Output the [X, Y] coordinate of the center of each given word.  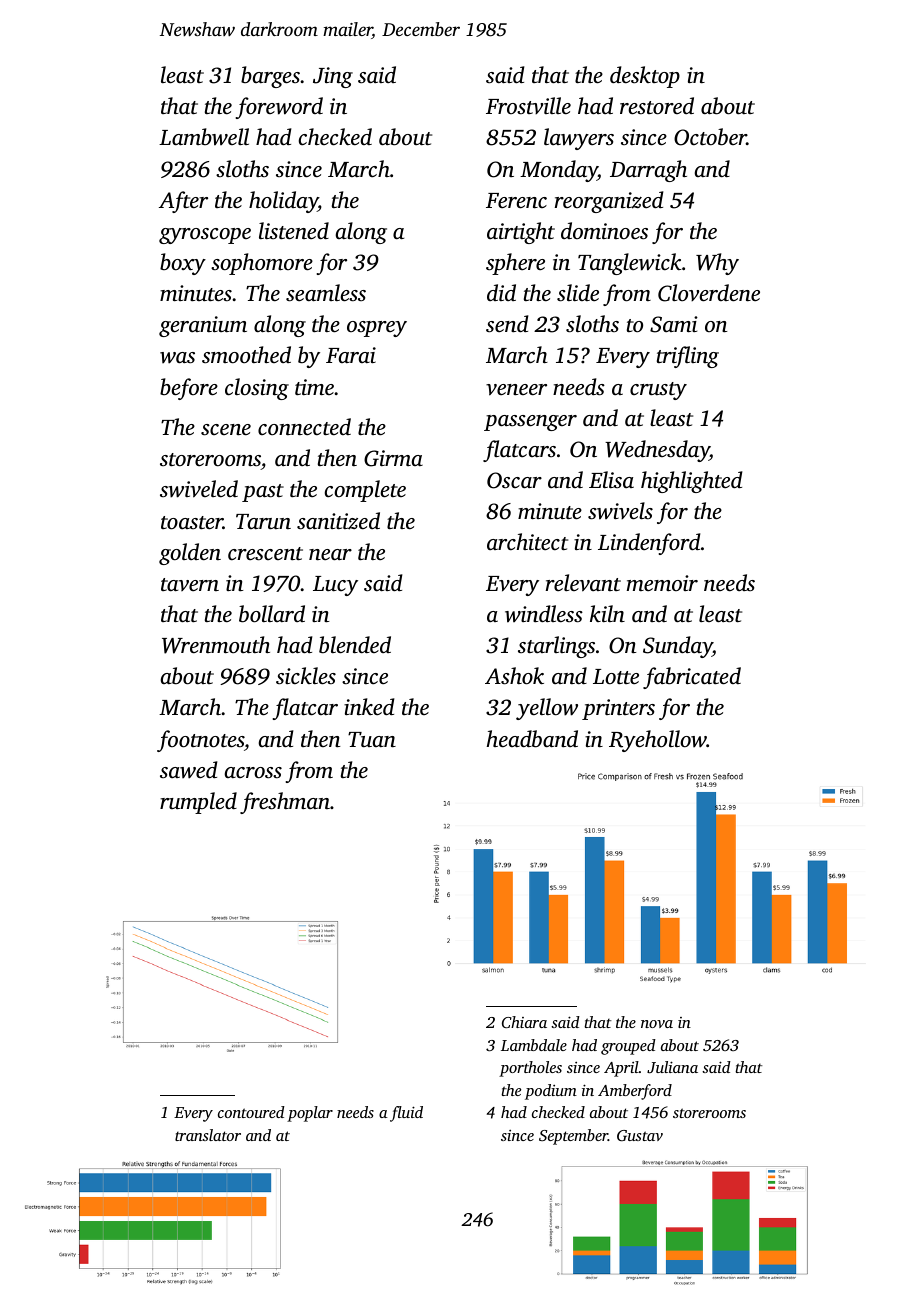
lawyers [579, 139]
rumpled [198, 803]
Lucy [335, 586]
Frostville [528, 105]
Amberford [635, 1092]
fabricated [692, 678]
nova [657, 1024]
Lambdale [534, 1045]
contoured [251, 1112]
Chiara [524, 1022]
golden [190, 554]
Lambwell [204, 137]
